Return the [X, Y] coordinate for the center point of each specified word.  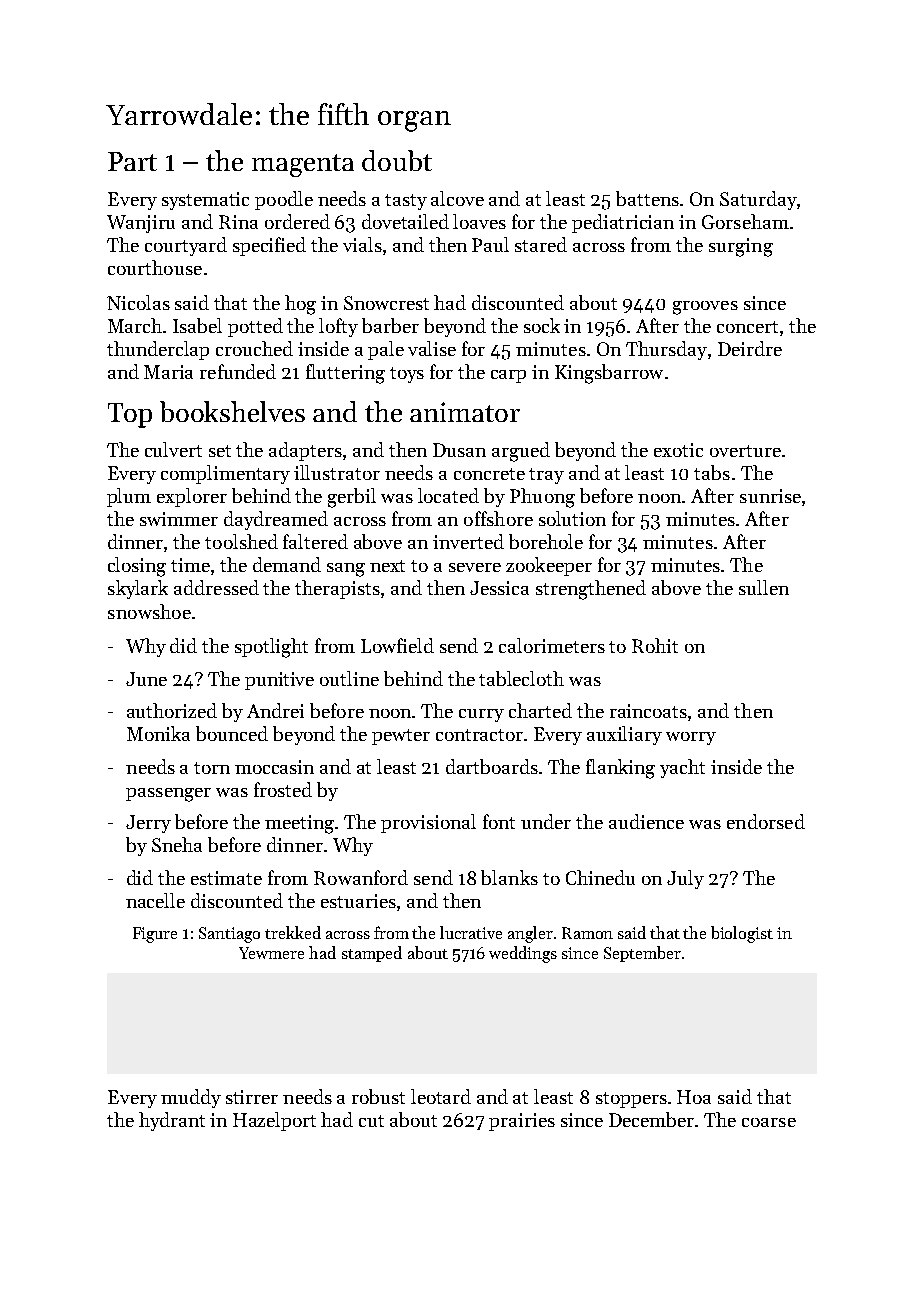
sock [542, 325]
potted [255, 327]
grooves [705, 308]
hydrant [172, 1121]
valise [432, 348]
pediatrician [623, 223]
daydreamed [276, 520]
